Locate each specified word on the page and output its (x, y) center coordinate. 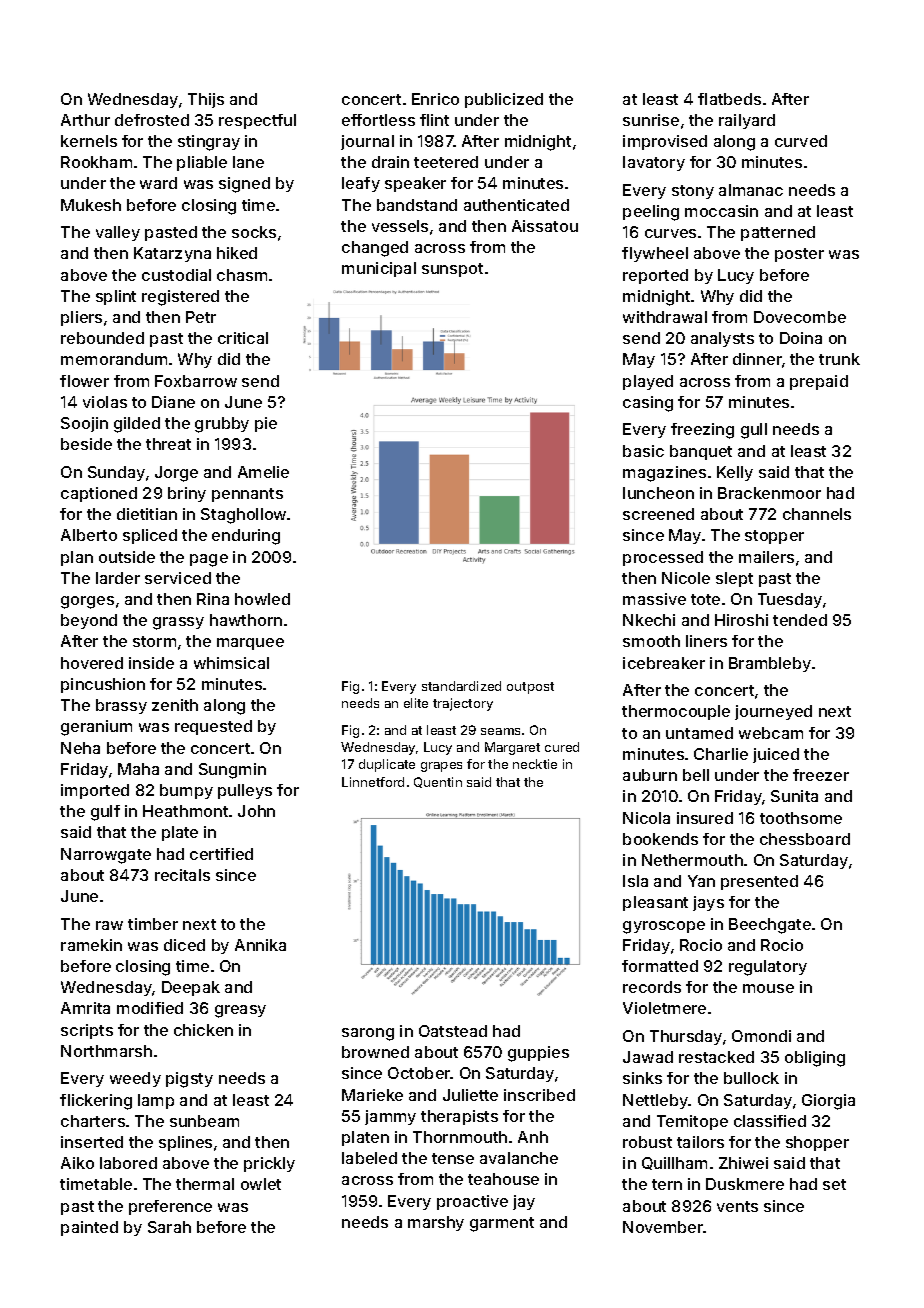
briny (187, 494)
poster (799, 255)
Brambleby (770, 664)
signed (244, 185)
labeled (369, 1158)
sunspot (452, 270)
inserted (92, 1142)
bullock (751, 1078)
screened (658, 514)
